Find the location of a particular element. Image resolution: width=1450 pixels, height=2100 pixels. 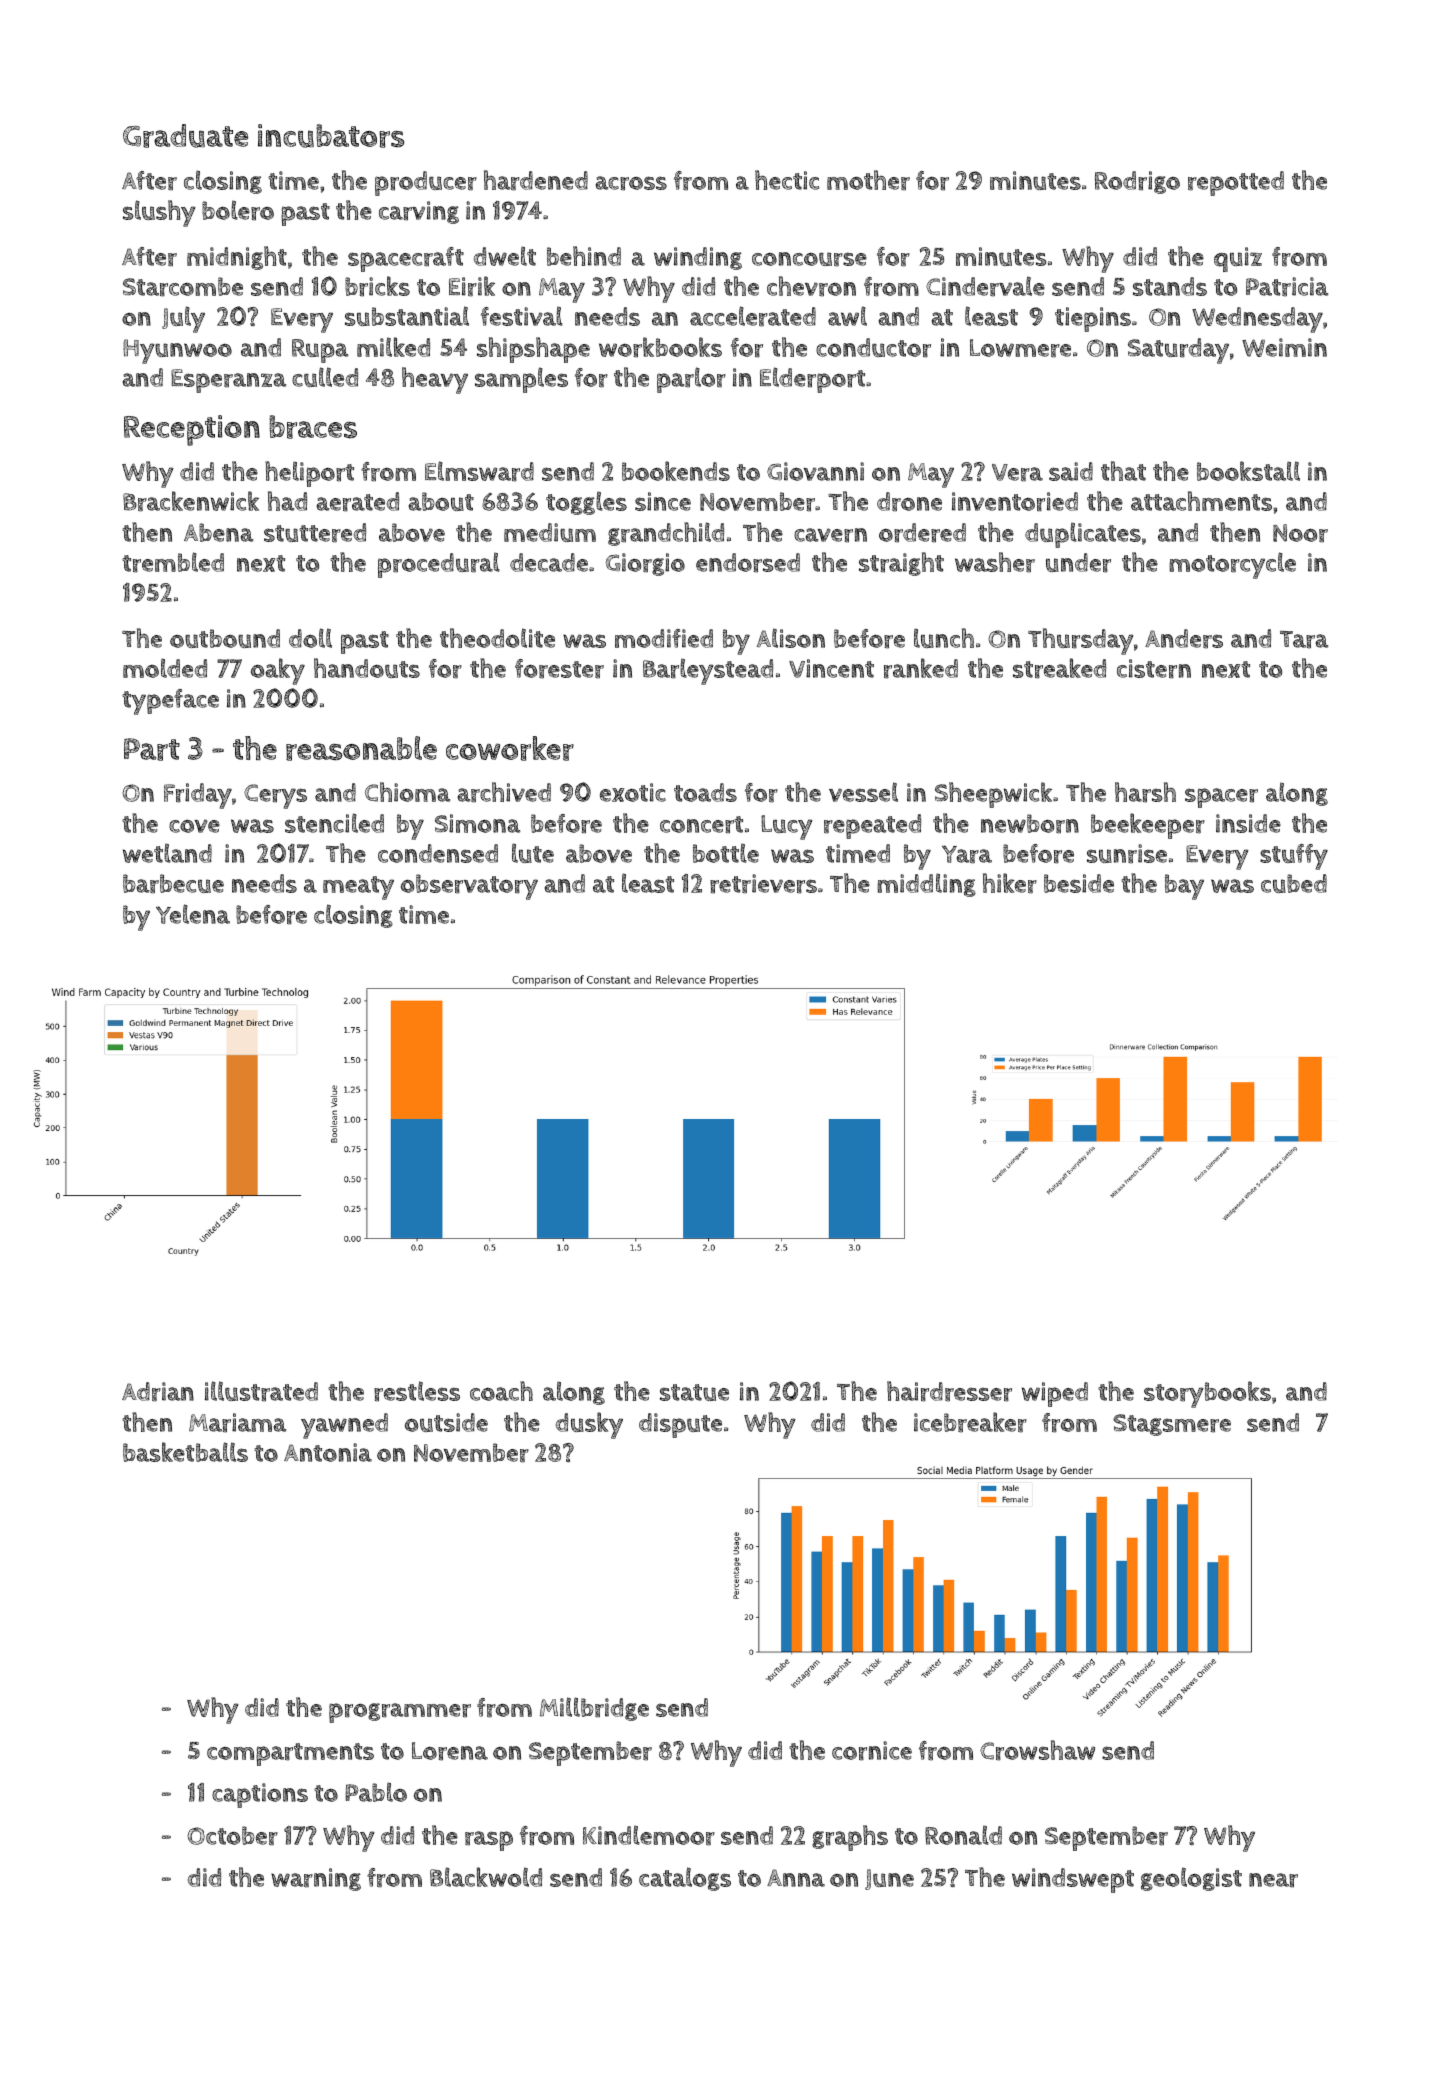

dispute is located at coordinates (680, 1425).
